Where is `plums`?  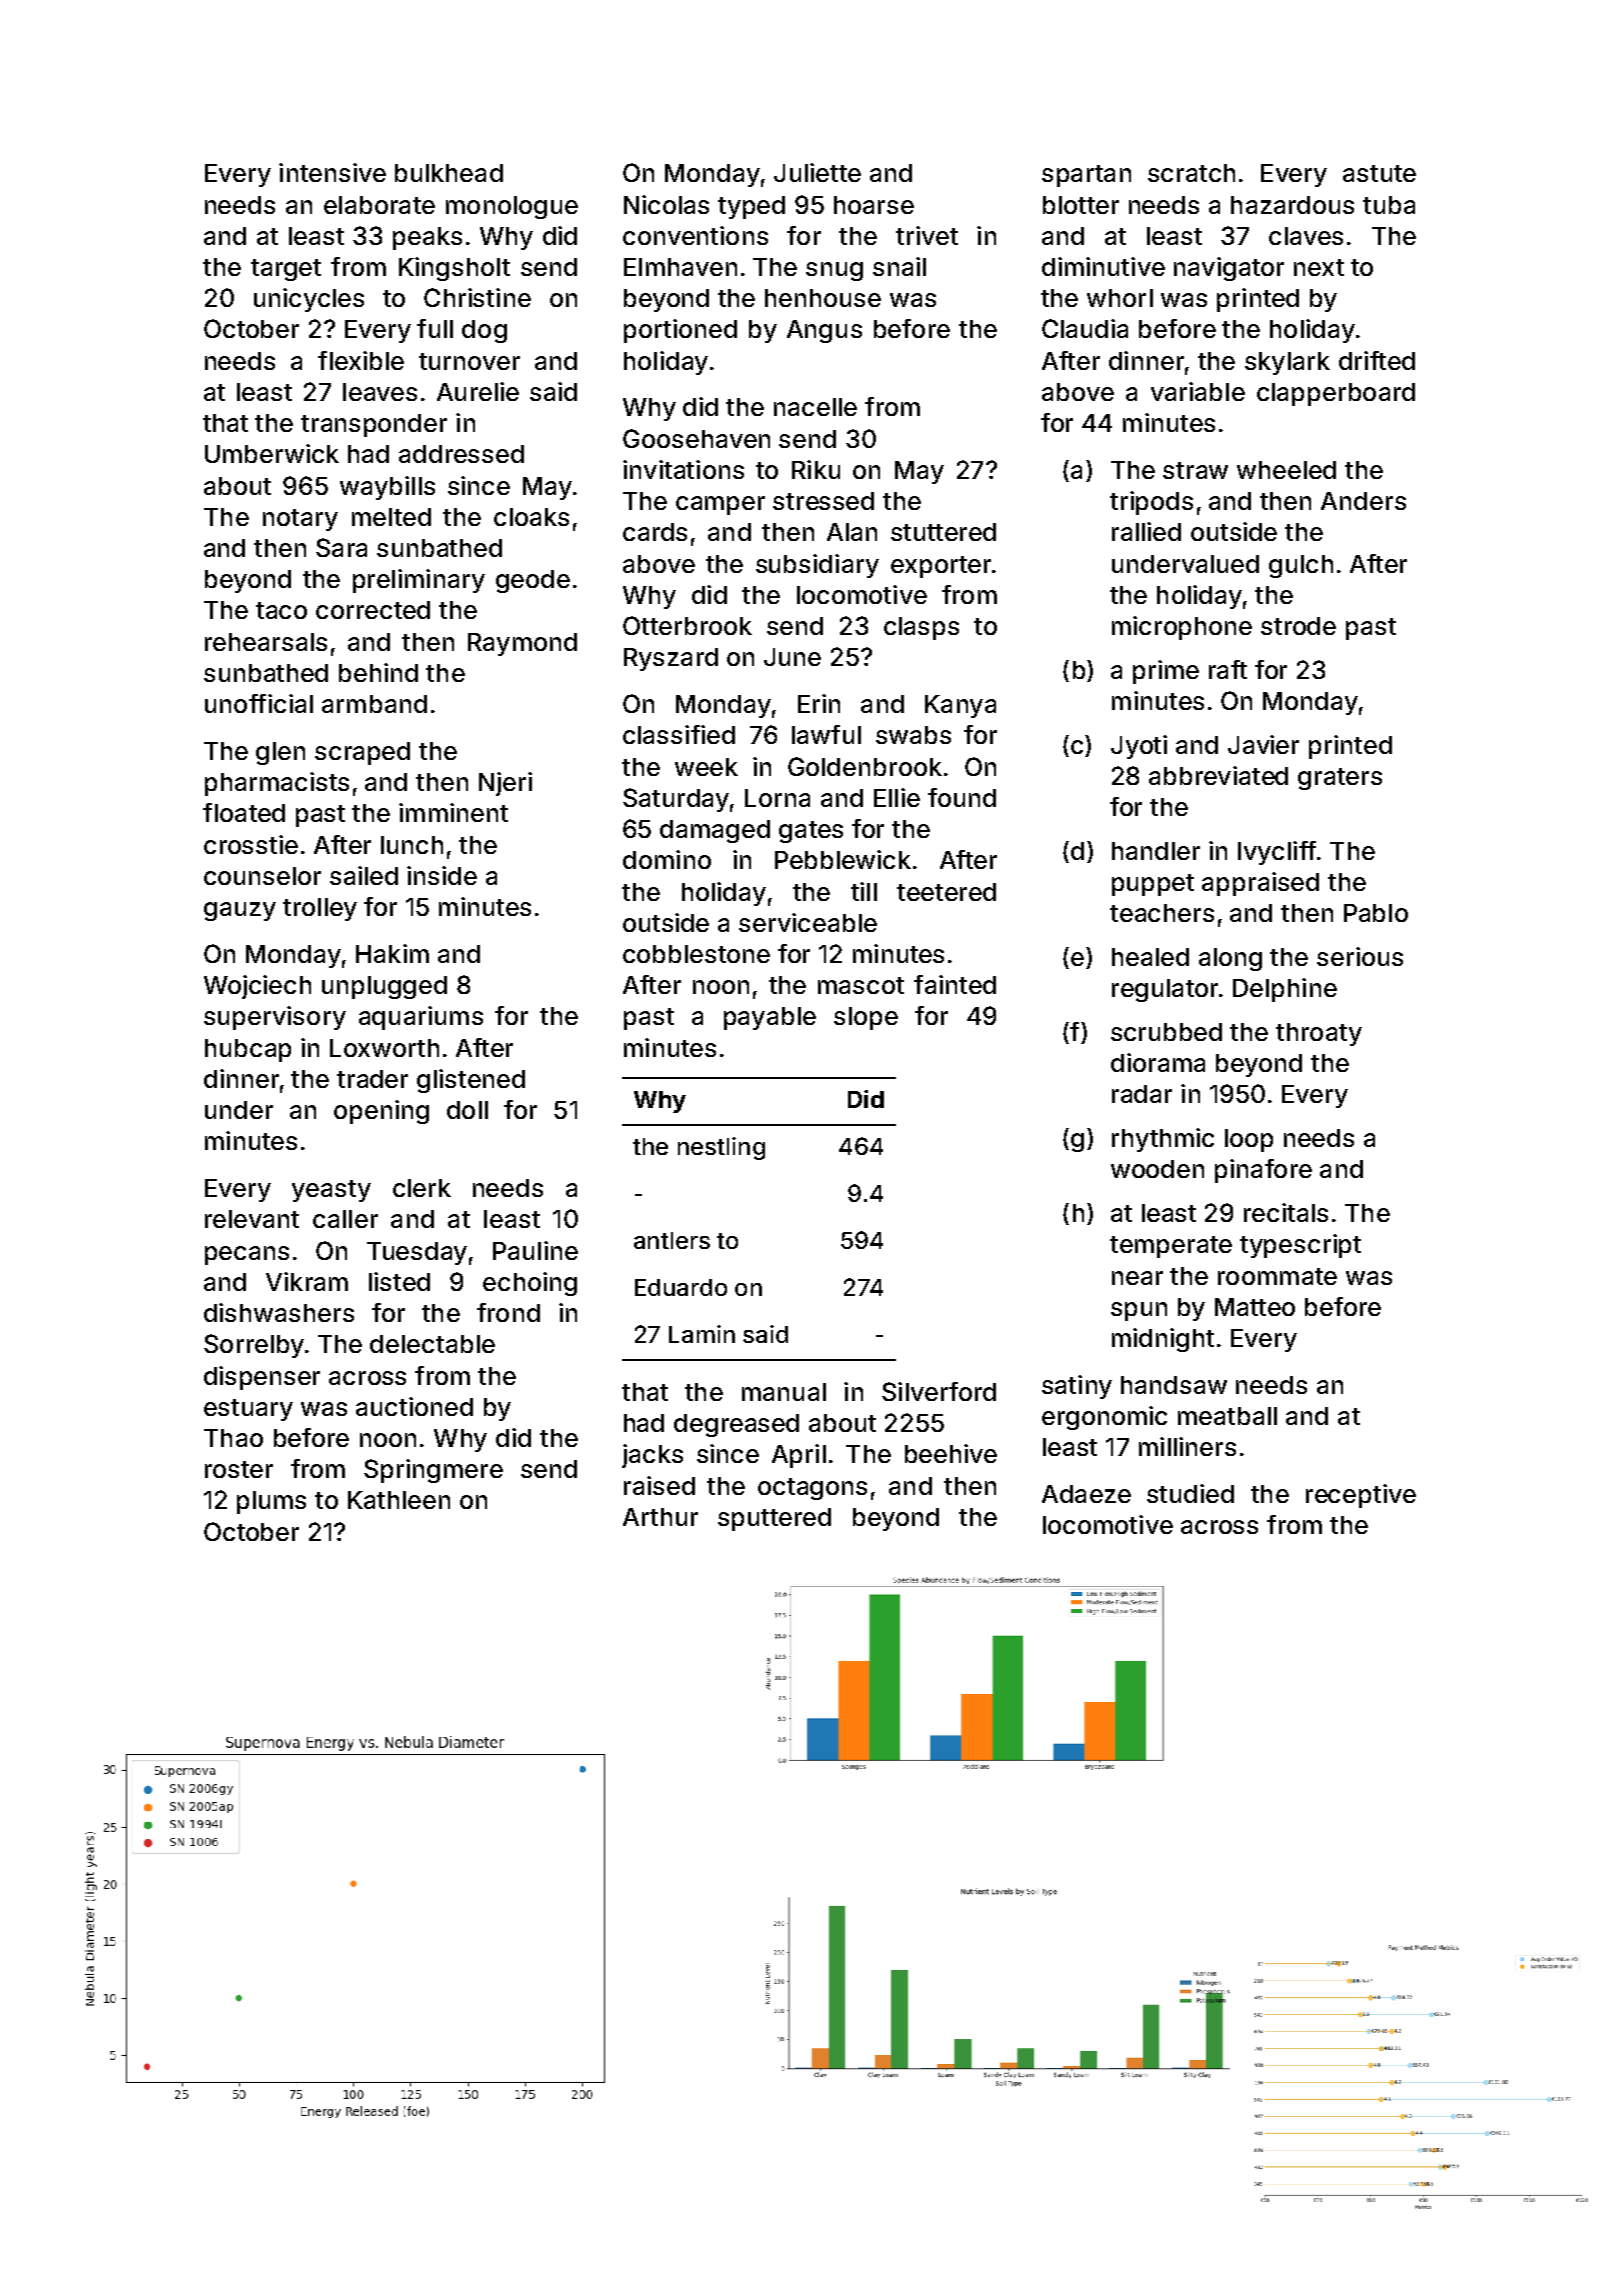
plums is located at coordinates (271, 1502).
